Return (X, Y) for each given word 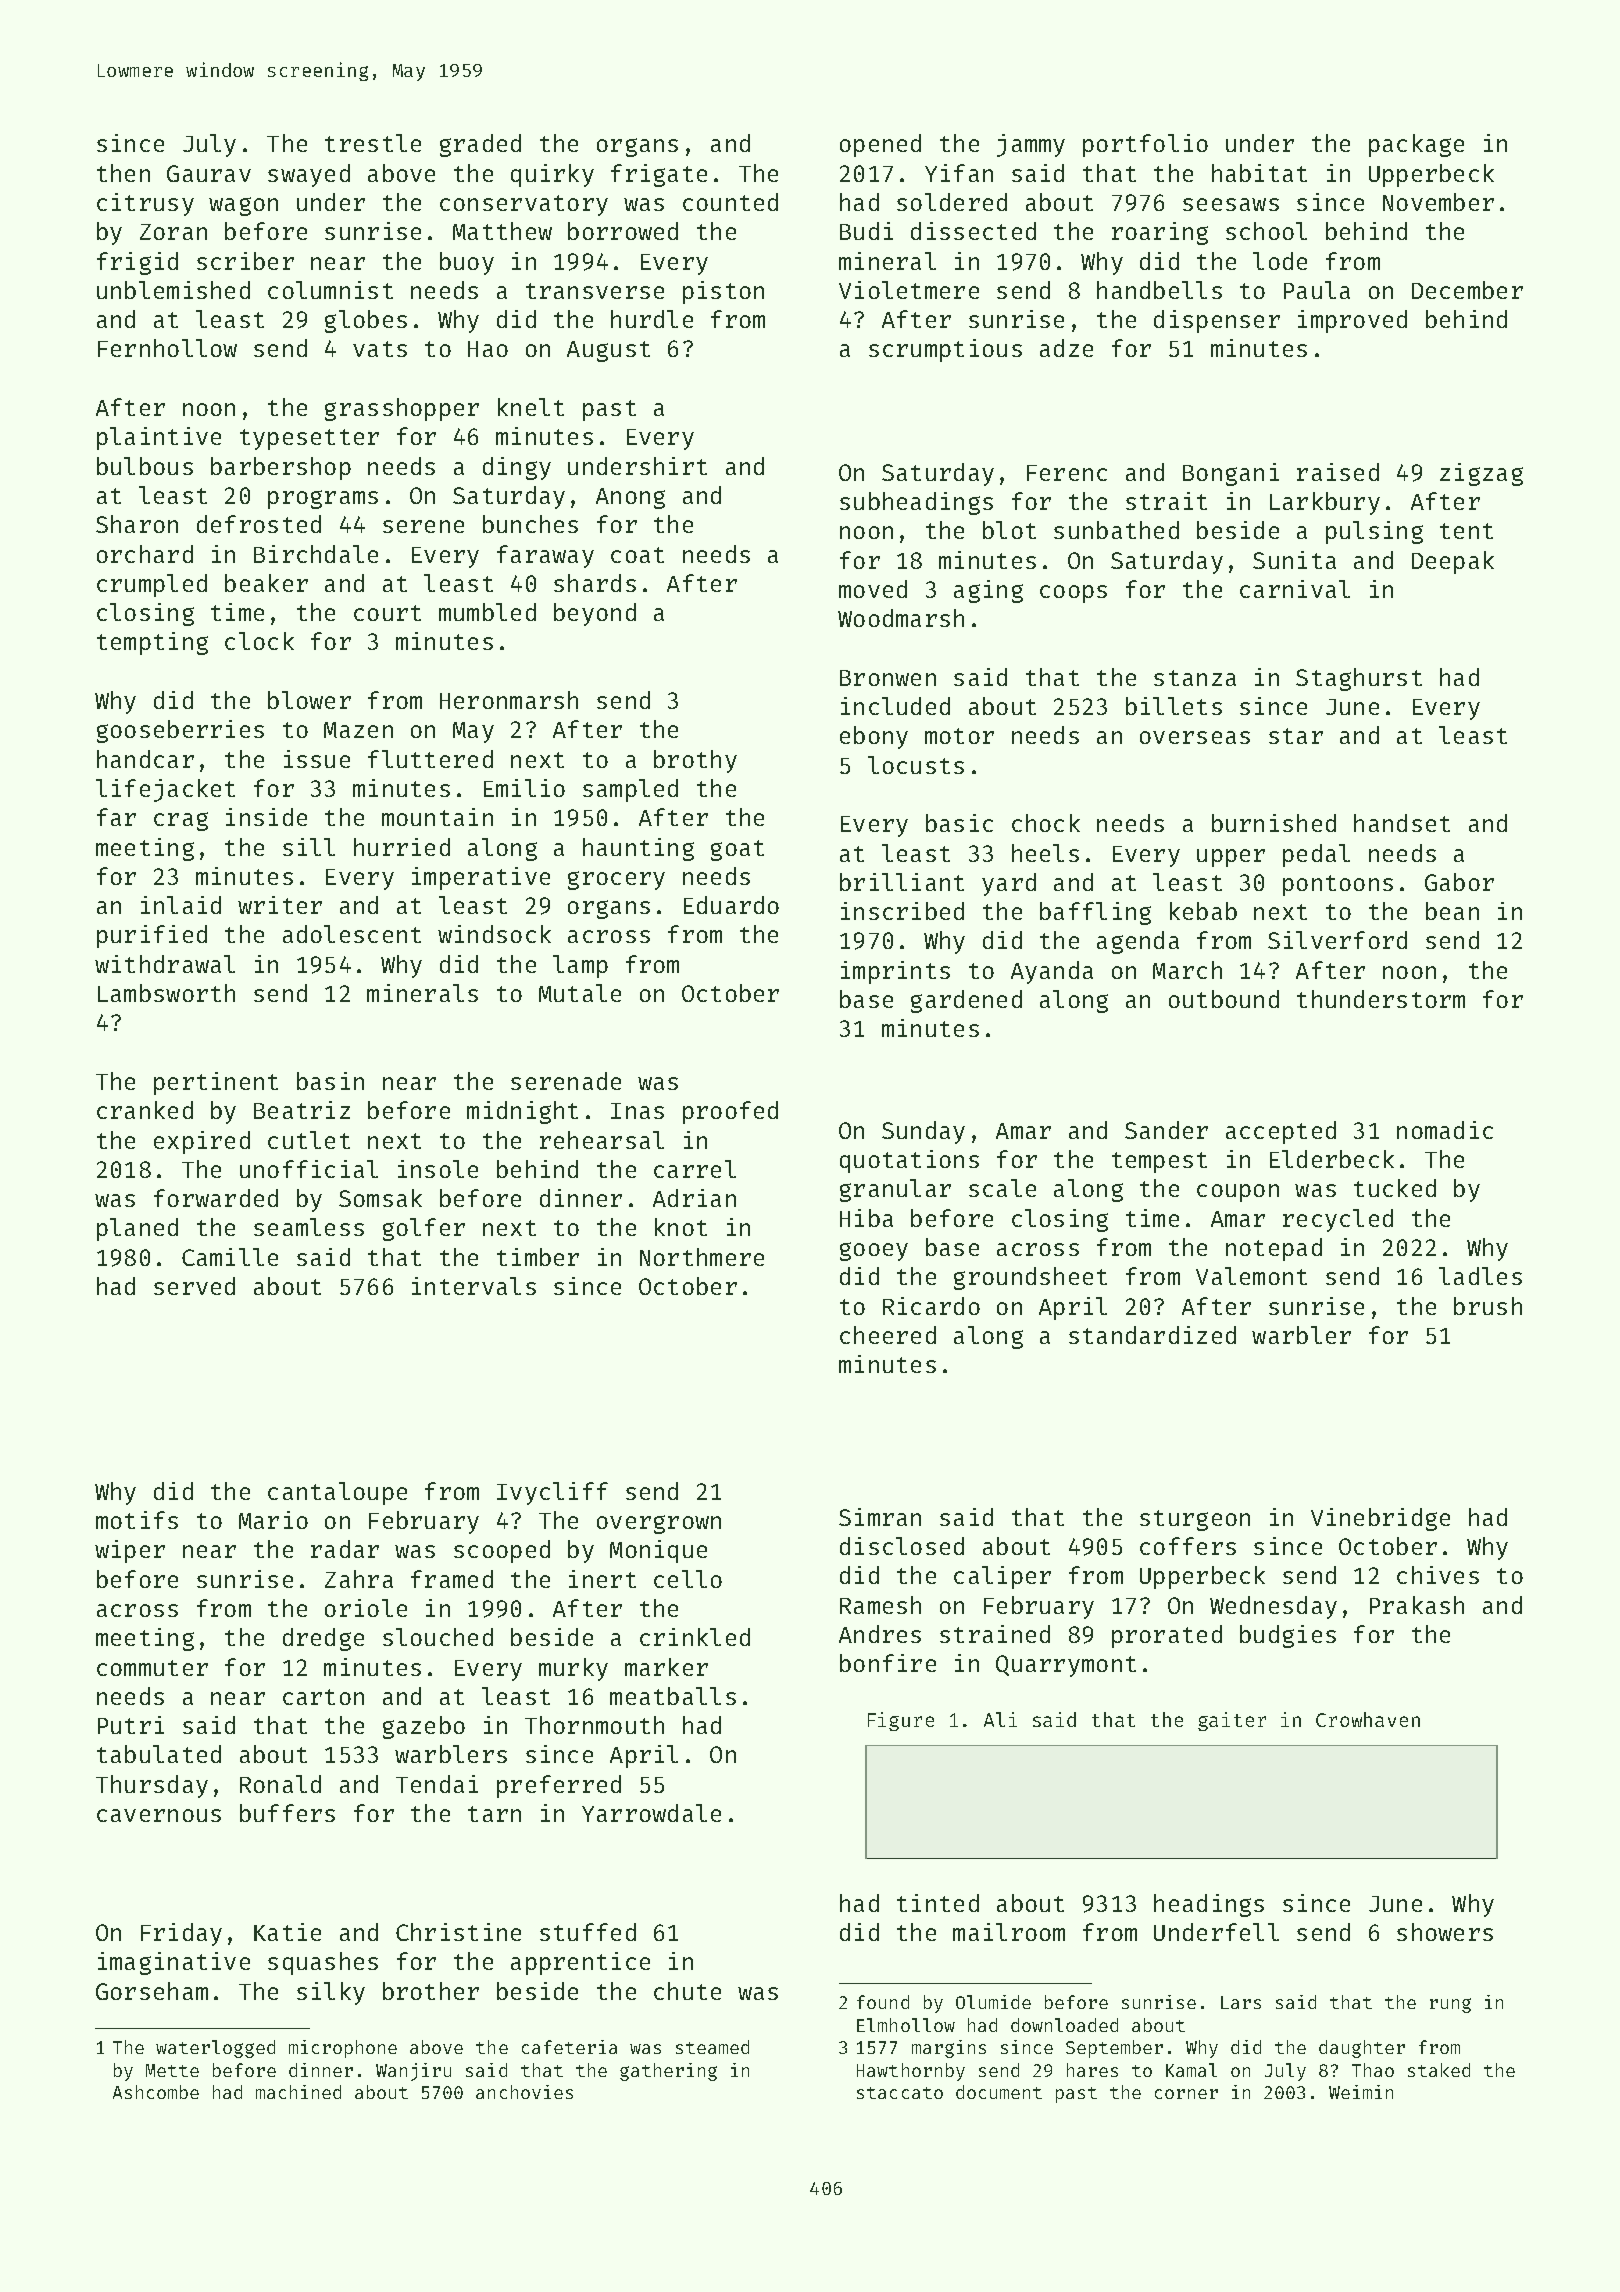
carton (323, 1697)
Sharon (137, 524)
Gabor (1459, 882)
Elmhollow (906, 2025)
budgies (1288, 1636)
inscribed (902, 911)
